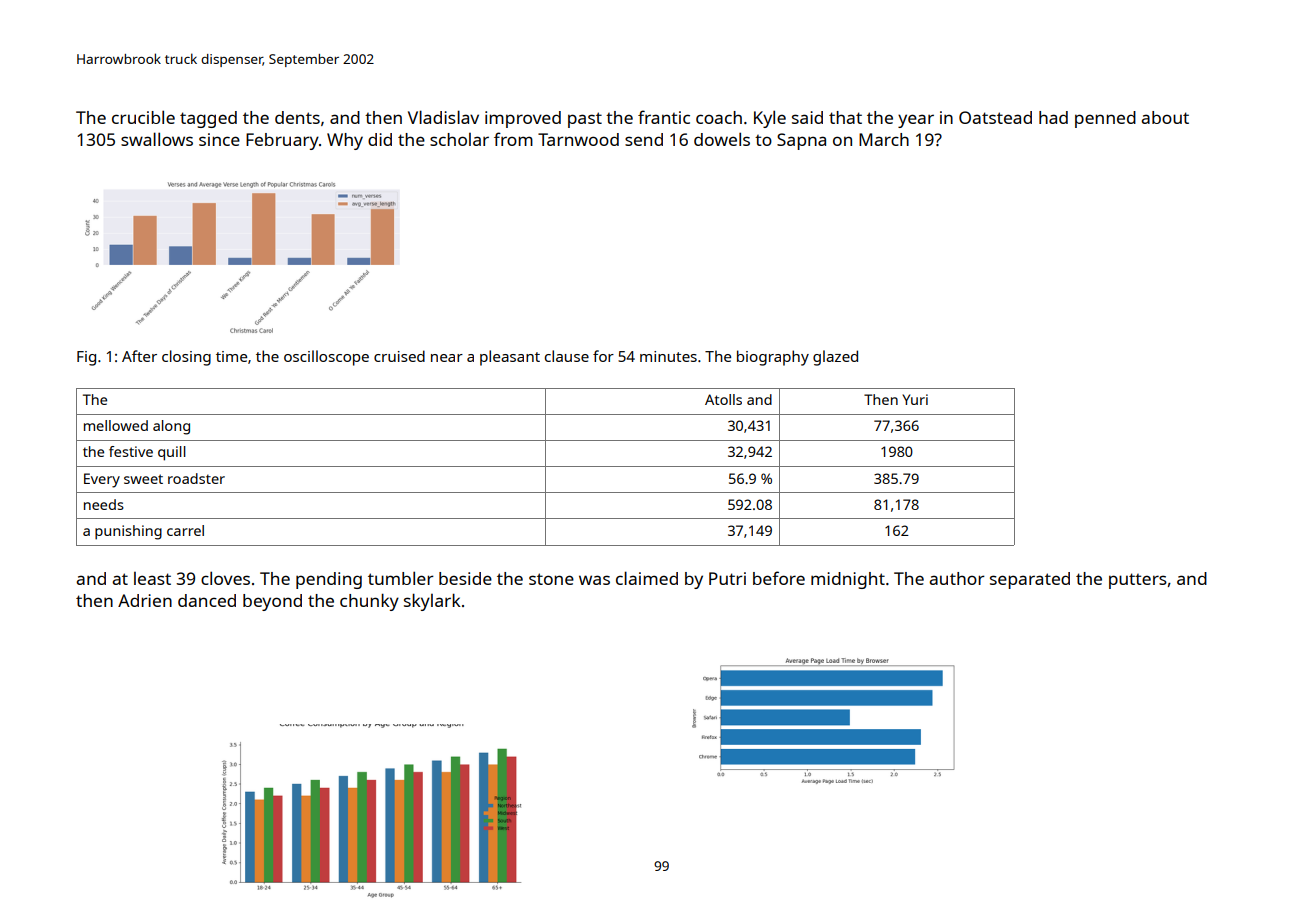  What do you see at coordinates (139, 356) in the screenshot?
I see `After` at bounding box center [139, 356].
